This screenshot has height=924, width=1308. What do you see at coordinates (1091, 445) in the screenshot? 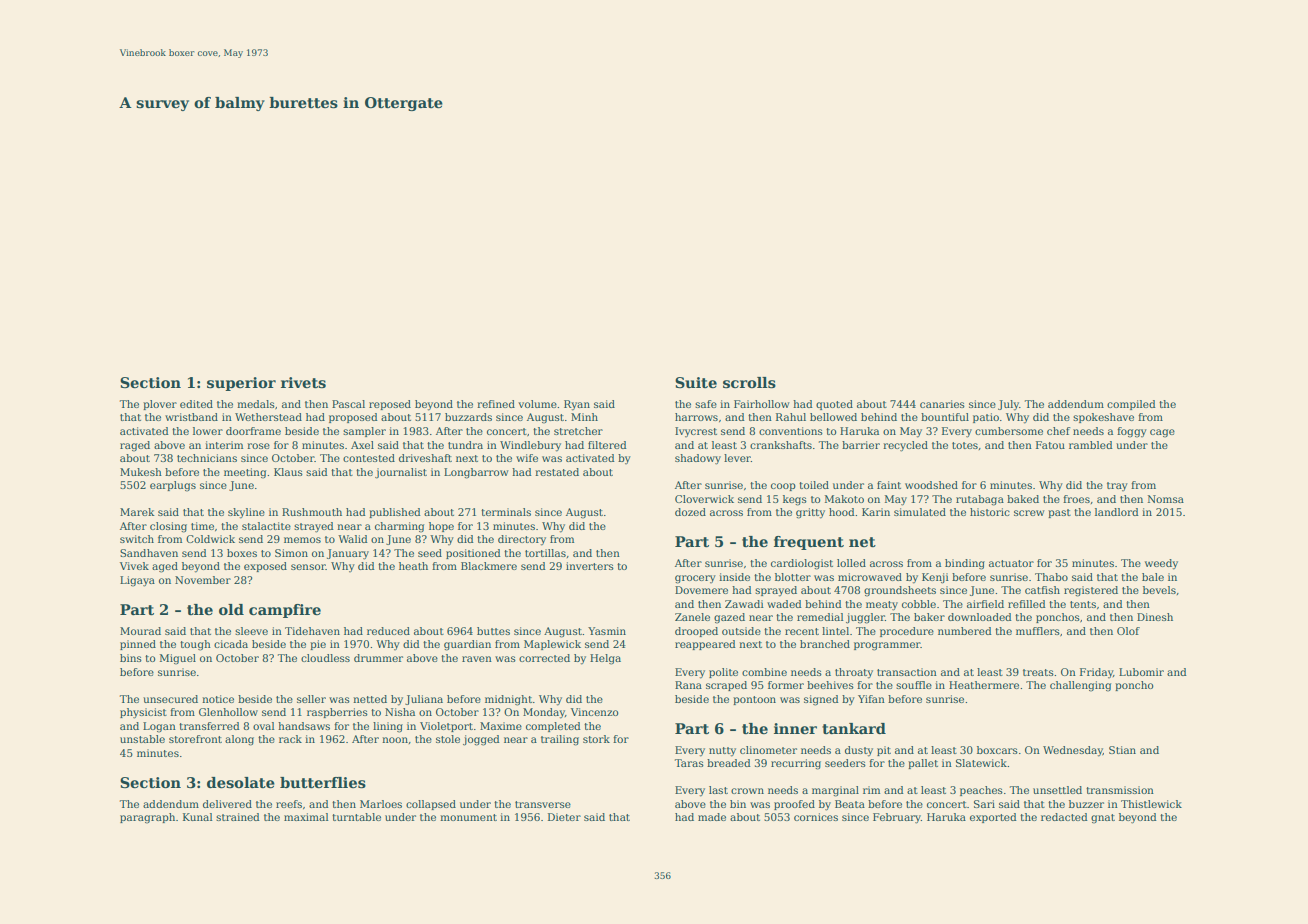
I see `rambled` at bounding box center [1091, 445].
